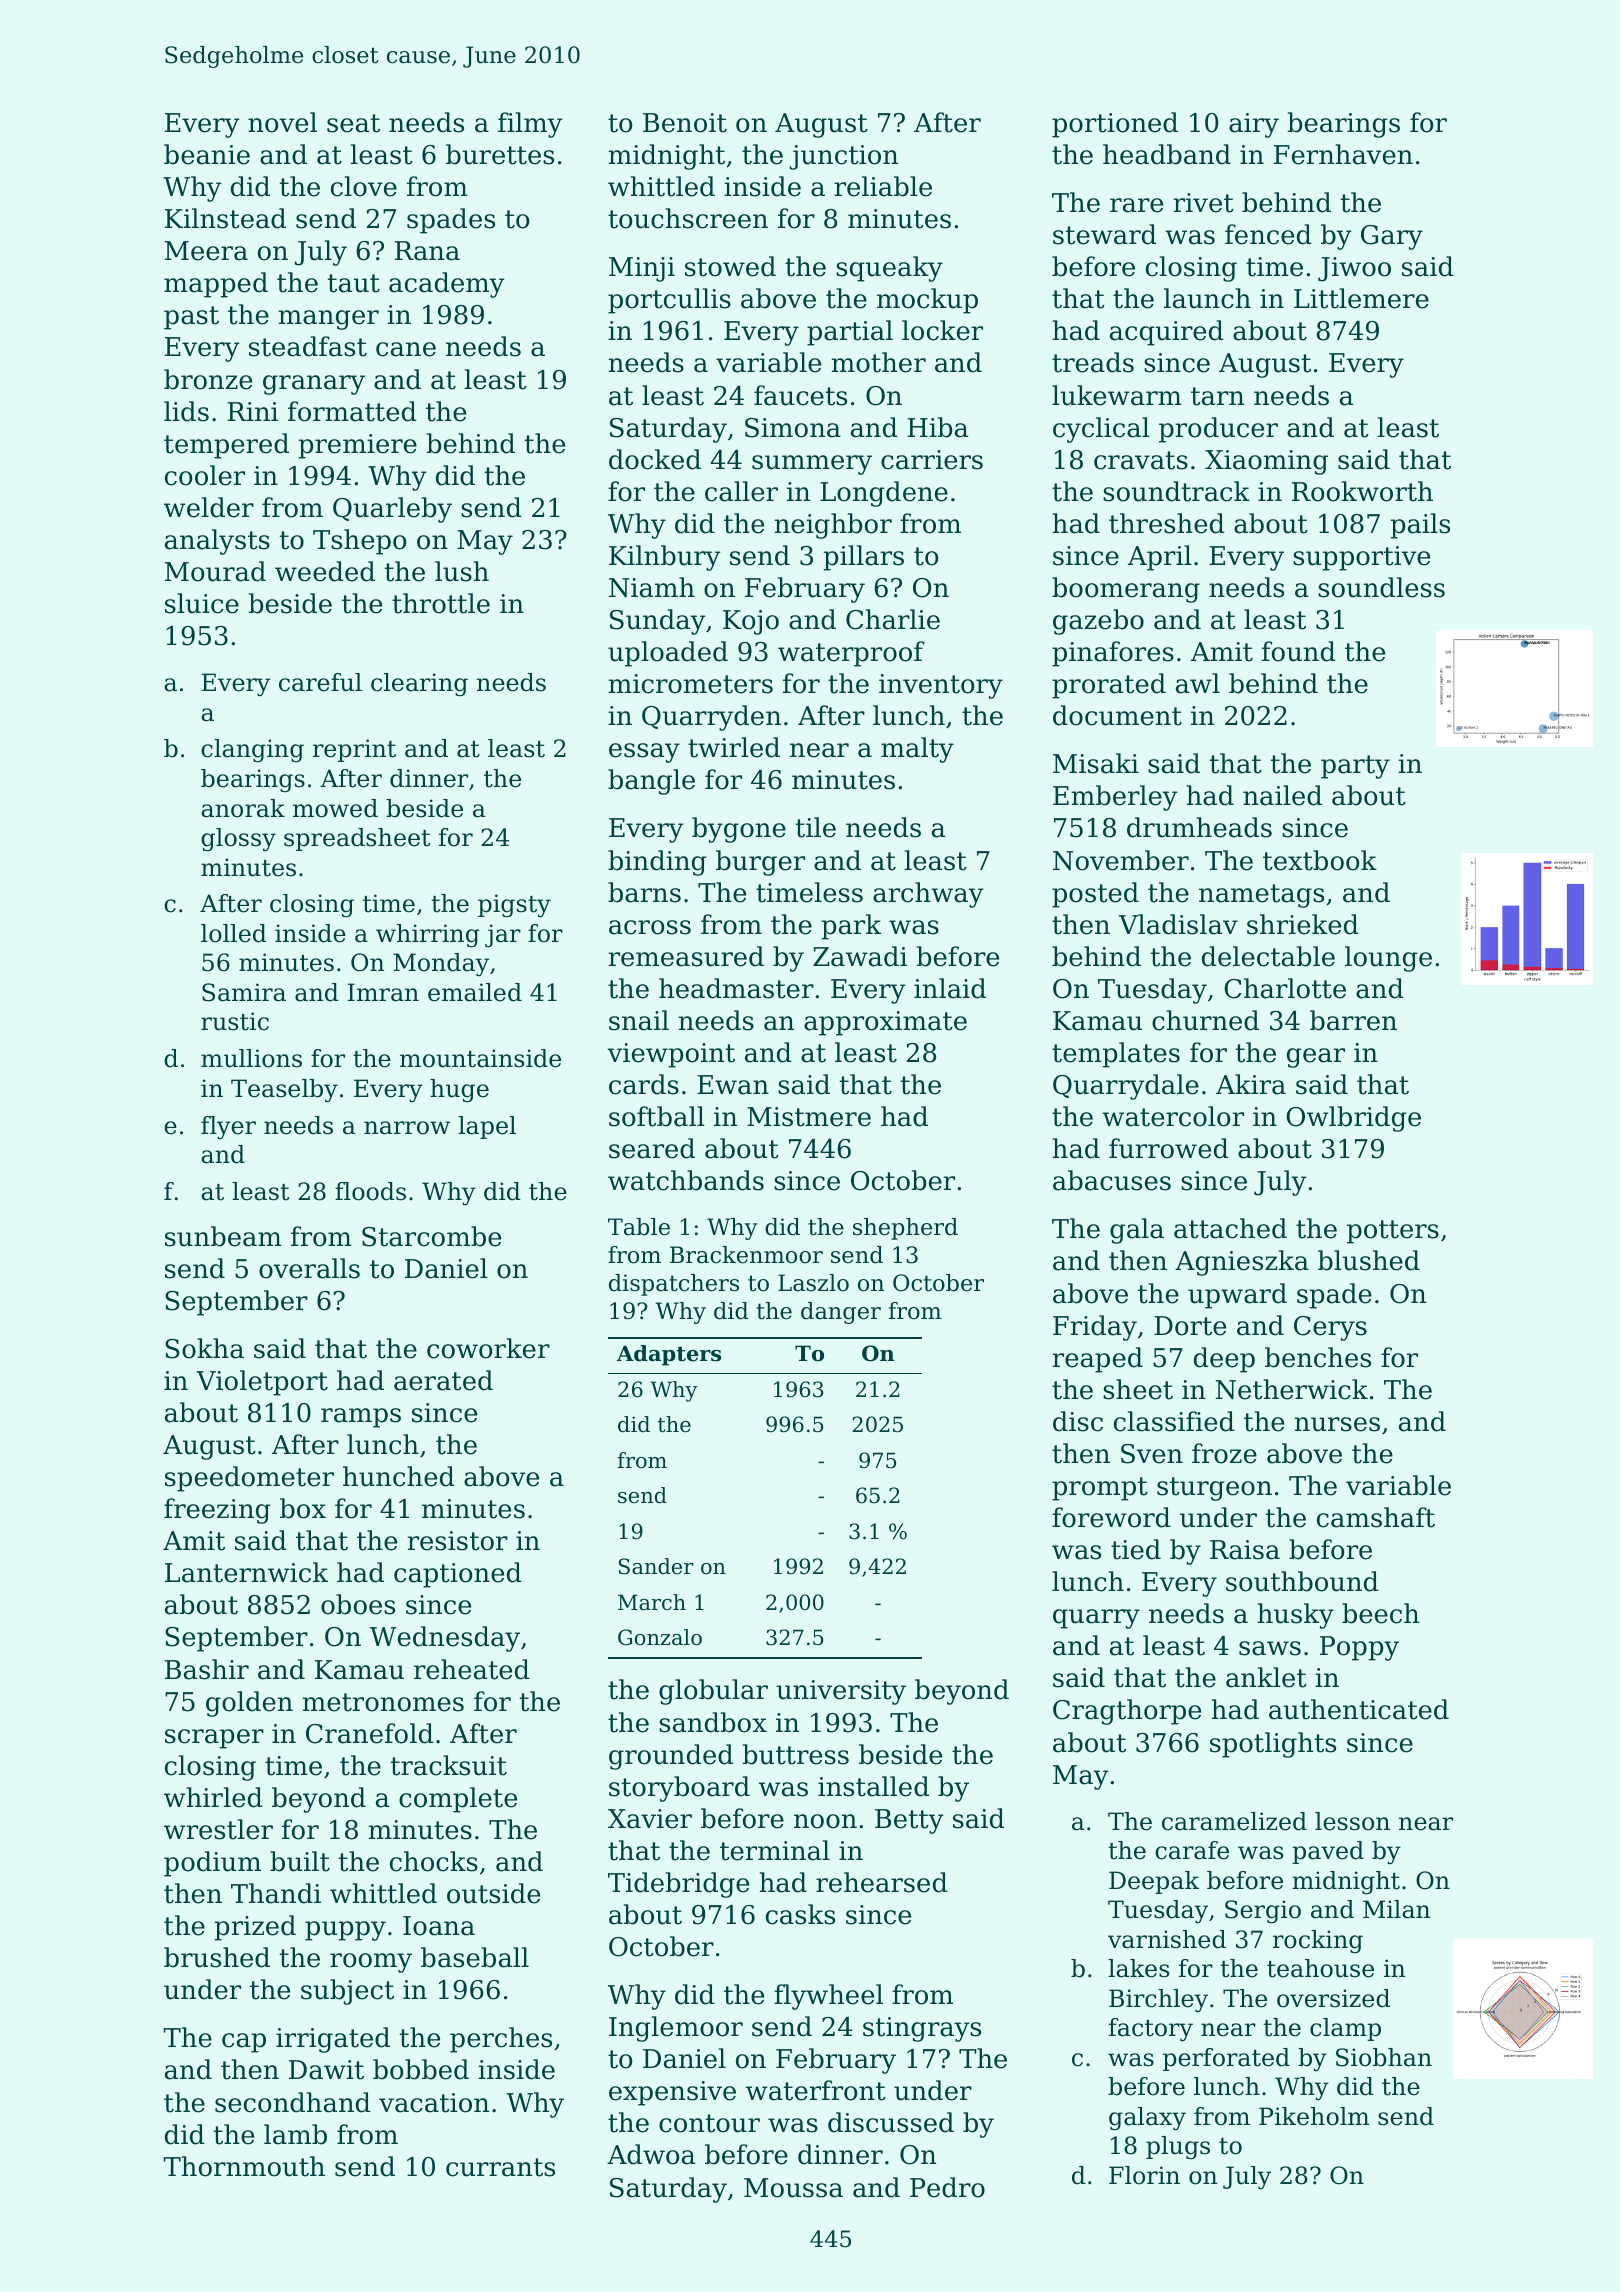  I want to click on Littlemere, so click(1361, 298).
